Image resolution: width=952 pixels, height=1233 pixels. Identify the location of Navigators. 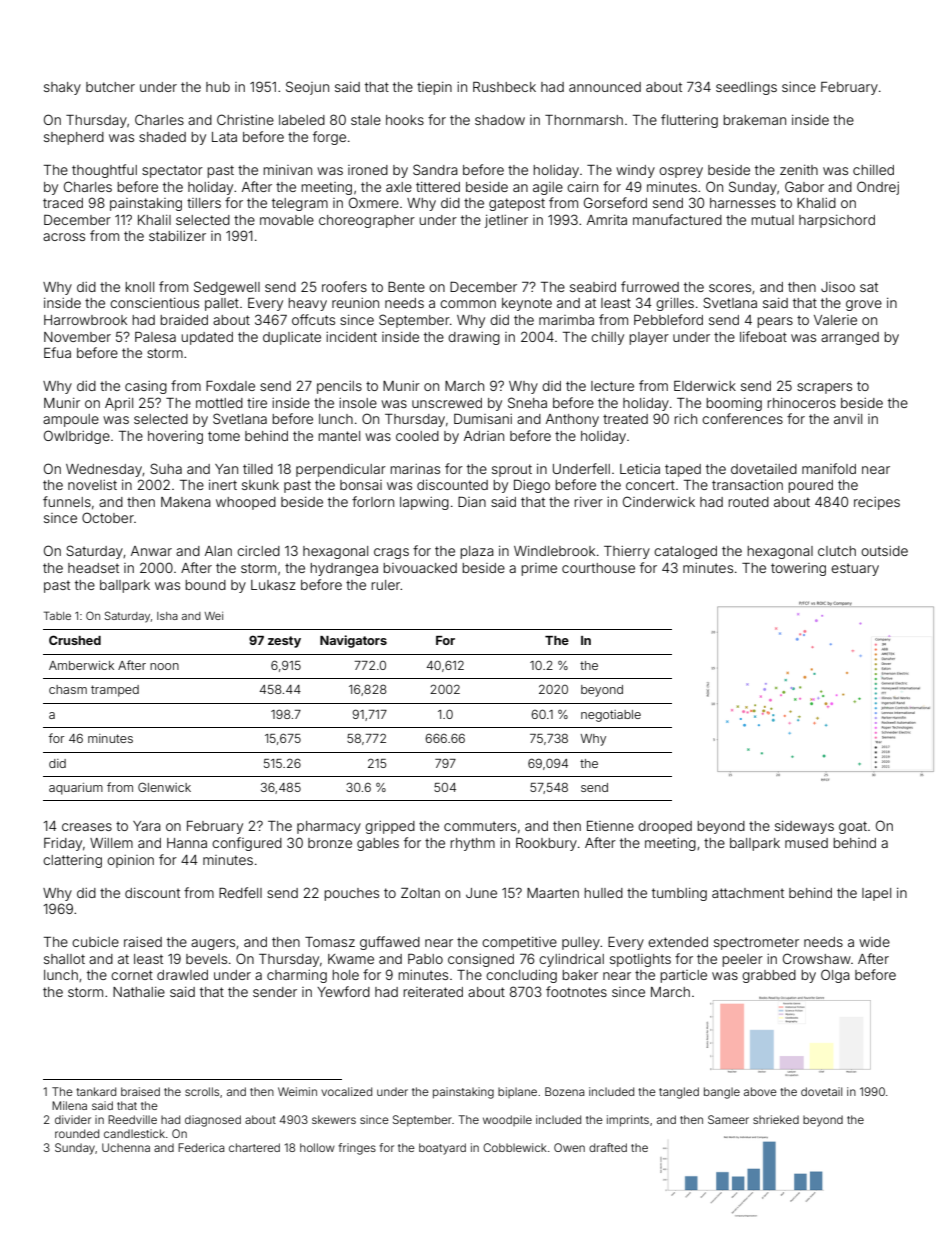
(353, 641).
